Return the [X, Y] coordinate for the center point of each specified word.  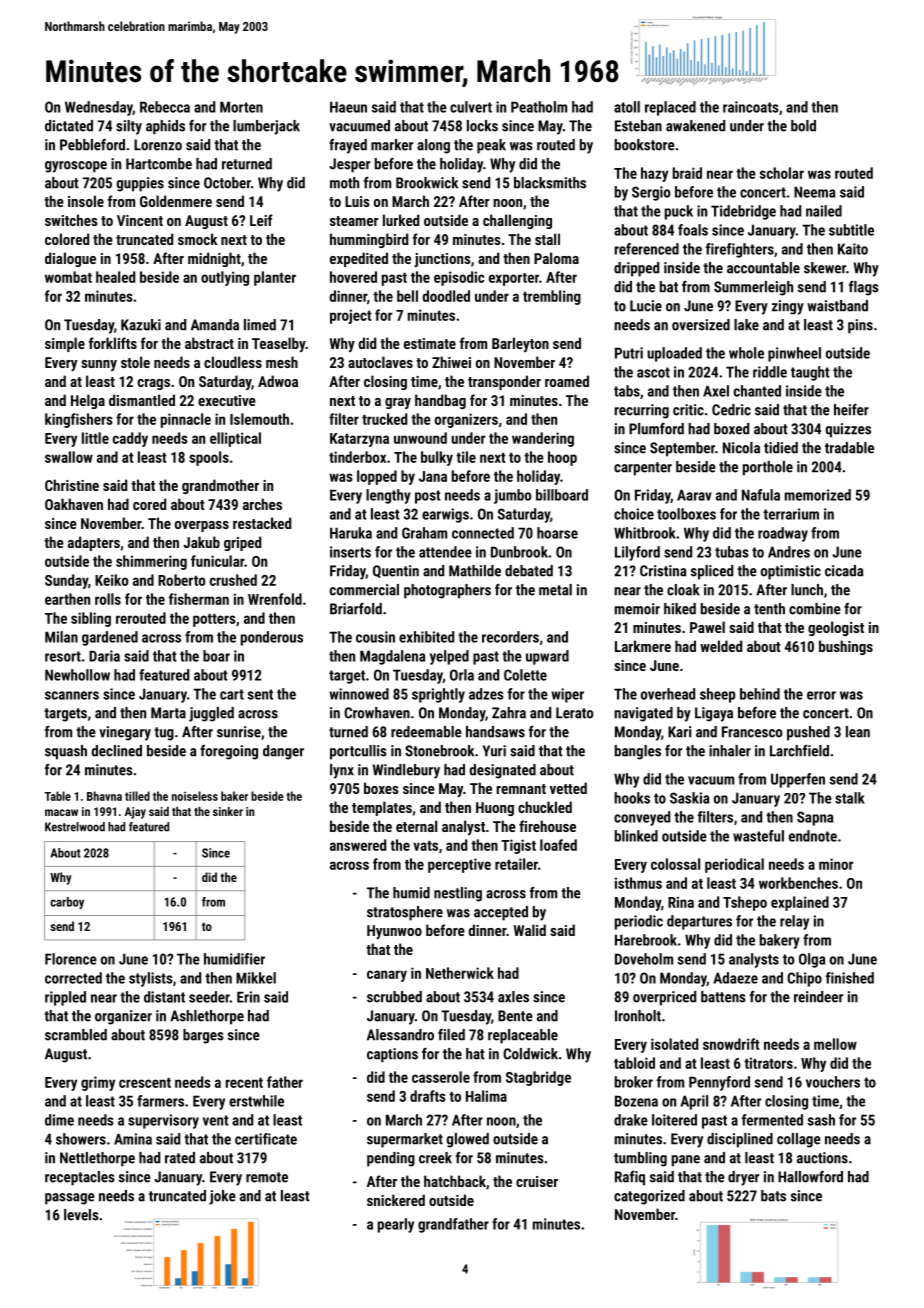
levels [81, 1215]
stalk [850, 798]
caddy [130, 439]
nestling [458, 894]
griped [242, 543]
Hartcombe [159, 164]
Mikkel [256, 978]
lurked [401, 220]
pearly [396, 1225]
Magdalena [392, 657]
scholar [782, 173]
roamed [567, 381]
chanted [757, 391]
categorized [649, 1197]
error [821, 695]
